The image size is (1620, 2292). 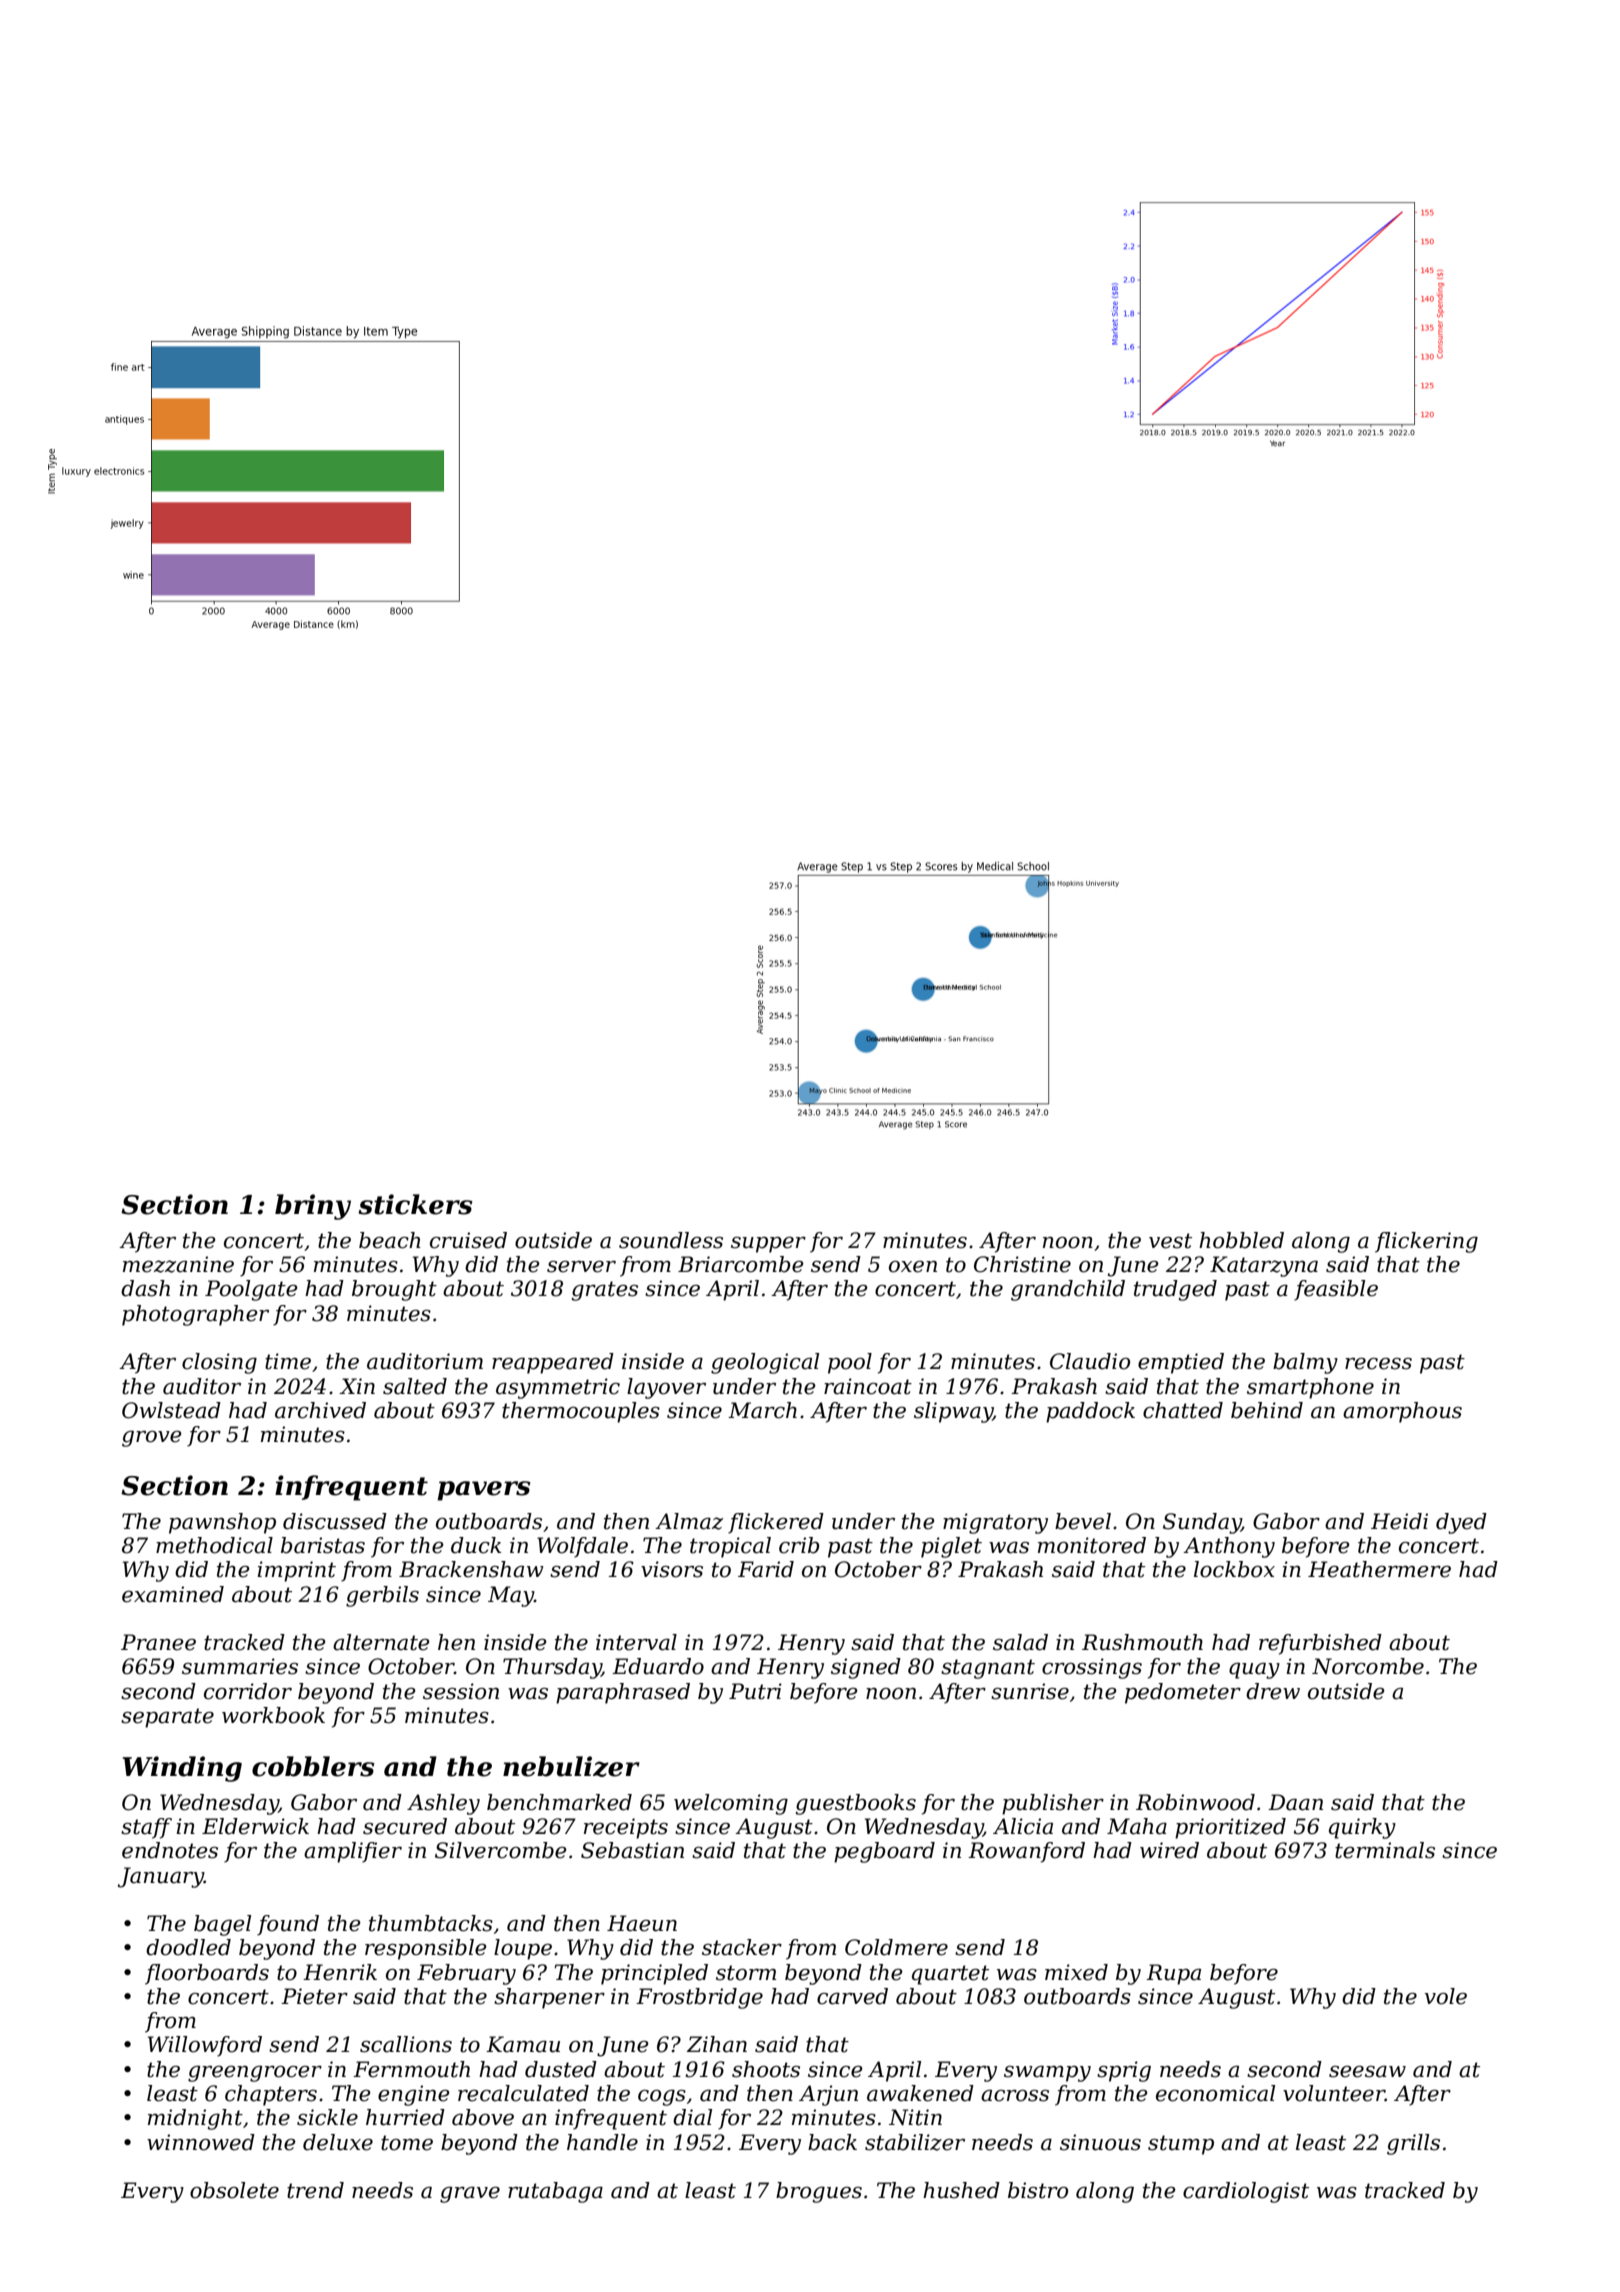 What do you see at coordinates (1053, 1804) in the image?
I see `publisher` at bounding box center [1053, 1804].
